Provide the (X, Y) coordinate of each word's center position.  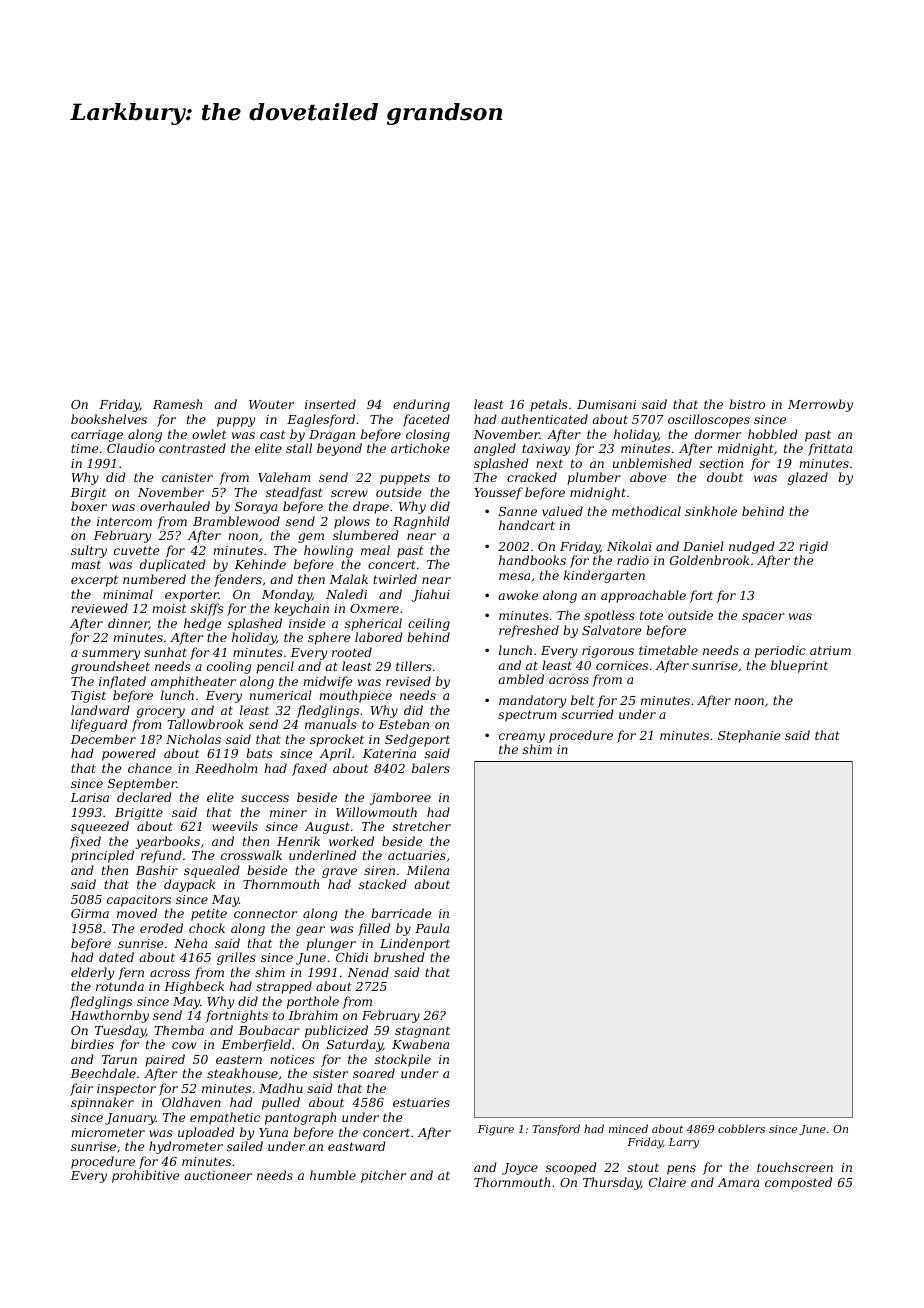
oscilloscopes (709, 420)
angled (495, 449)
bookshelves (109, 419)
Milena (428, 870)
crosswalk (251, 855)
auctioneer (218, 1175)
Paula (432, 928)
